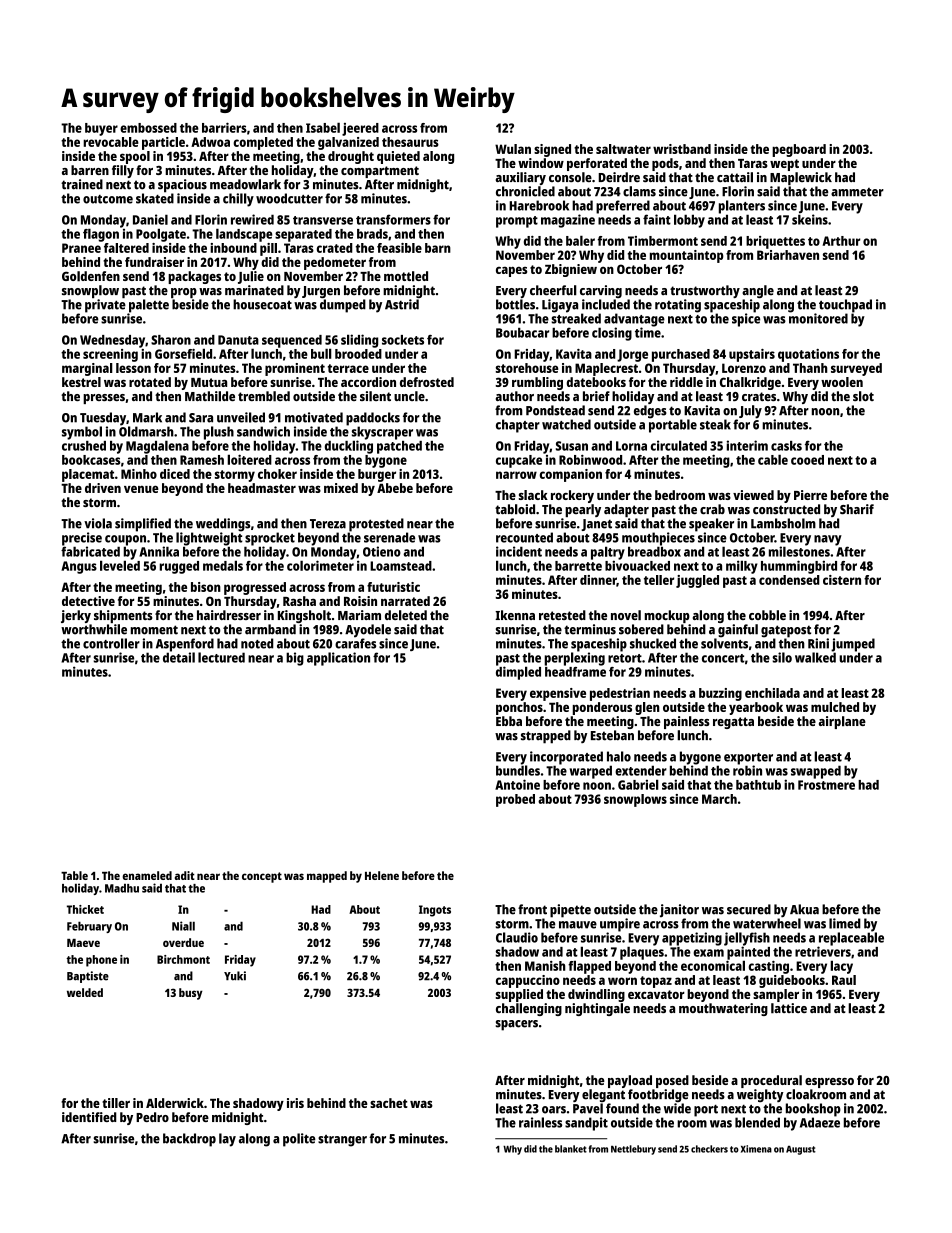  Describe the element at coordinates (147, 875) in the page. I see `enameled` at that location.
